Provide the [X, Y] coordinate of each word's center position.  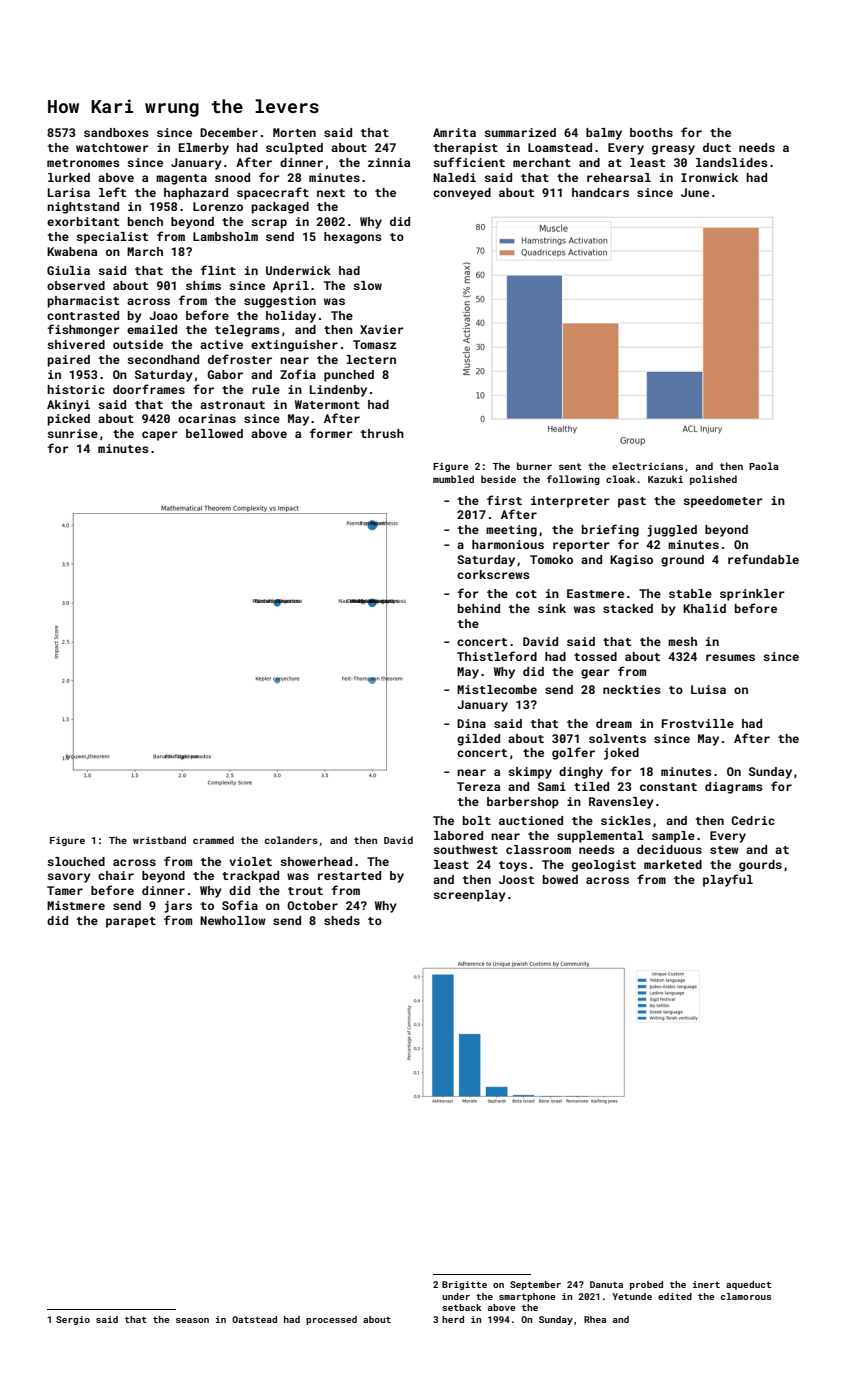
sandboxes [116, 132]
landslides [732, 162]
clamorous [746, 1296]
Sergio [73, 1320]
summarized [520, 132]
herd [453, 1319]
